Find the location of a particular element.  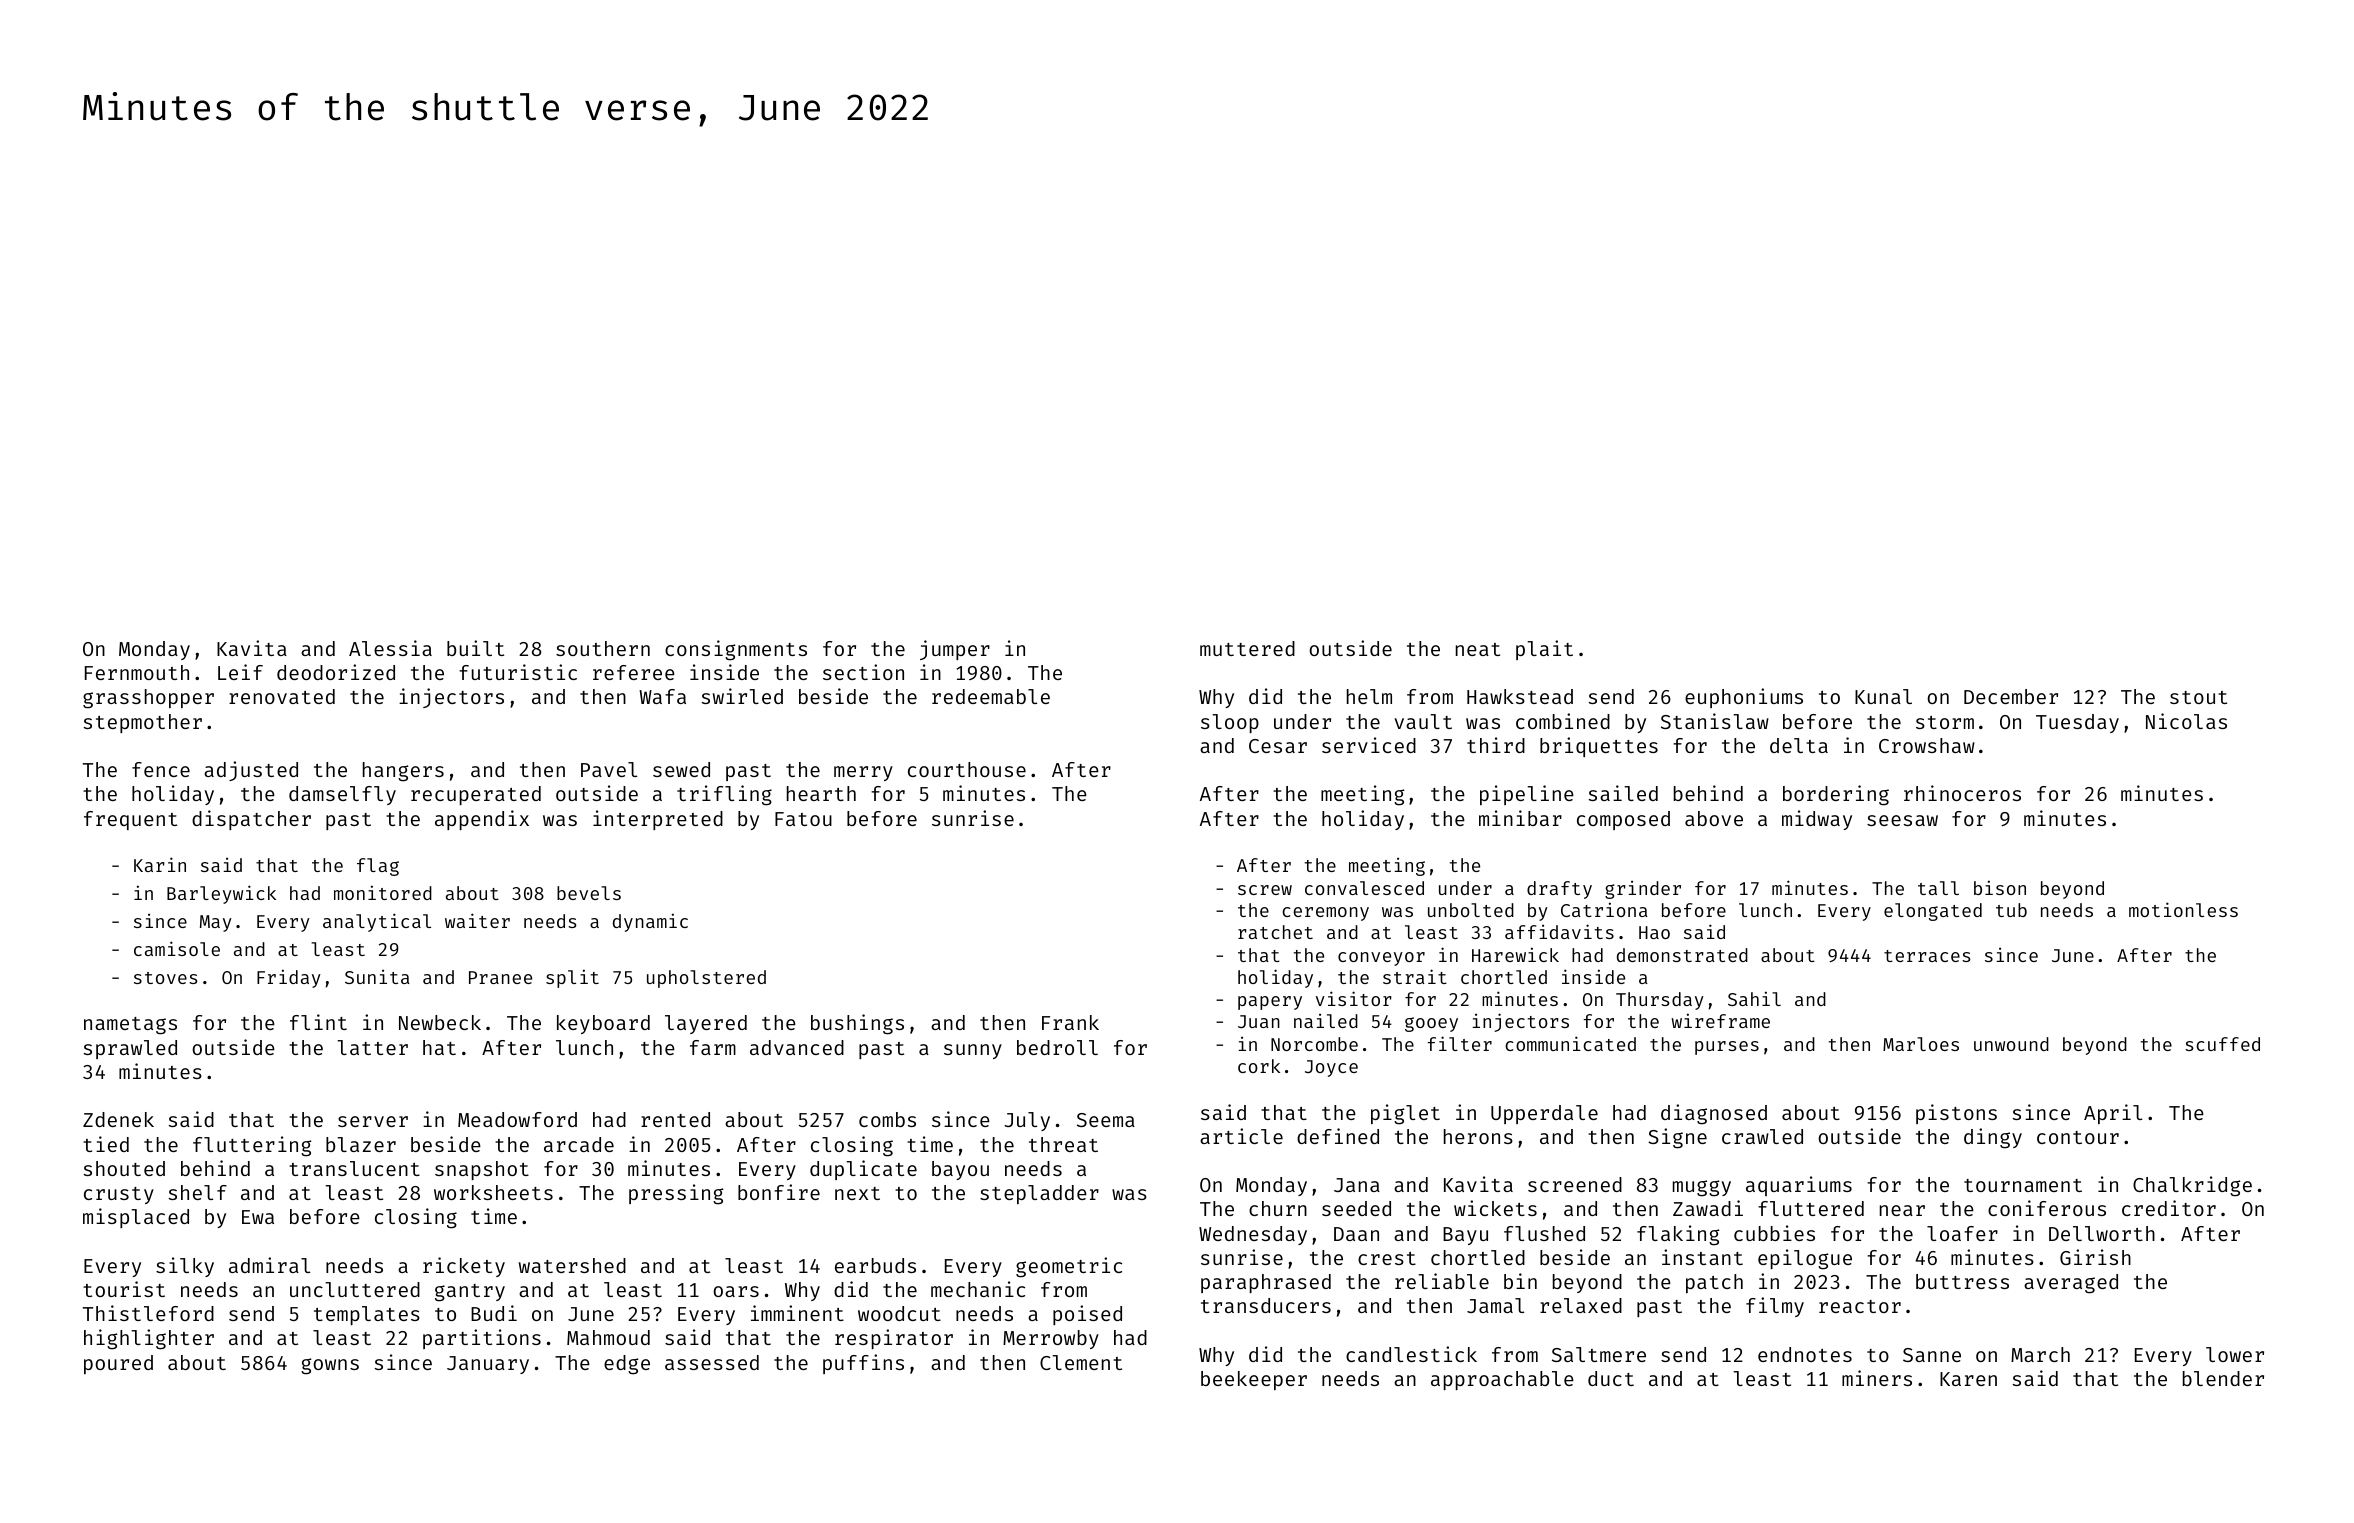

rhinoceros is located at coordinates (1962, 793).
